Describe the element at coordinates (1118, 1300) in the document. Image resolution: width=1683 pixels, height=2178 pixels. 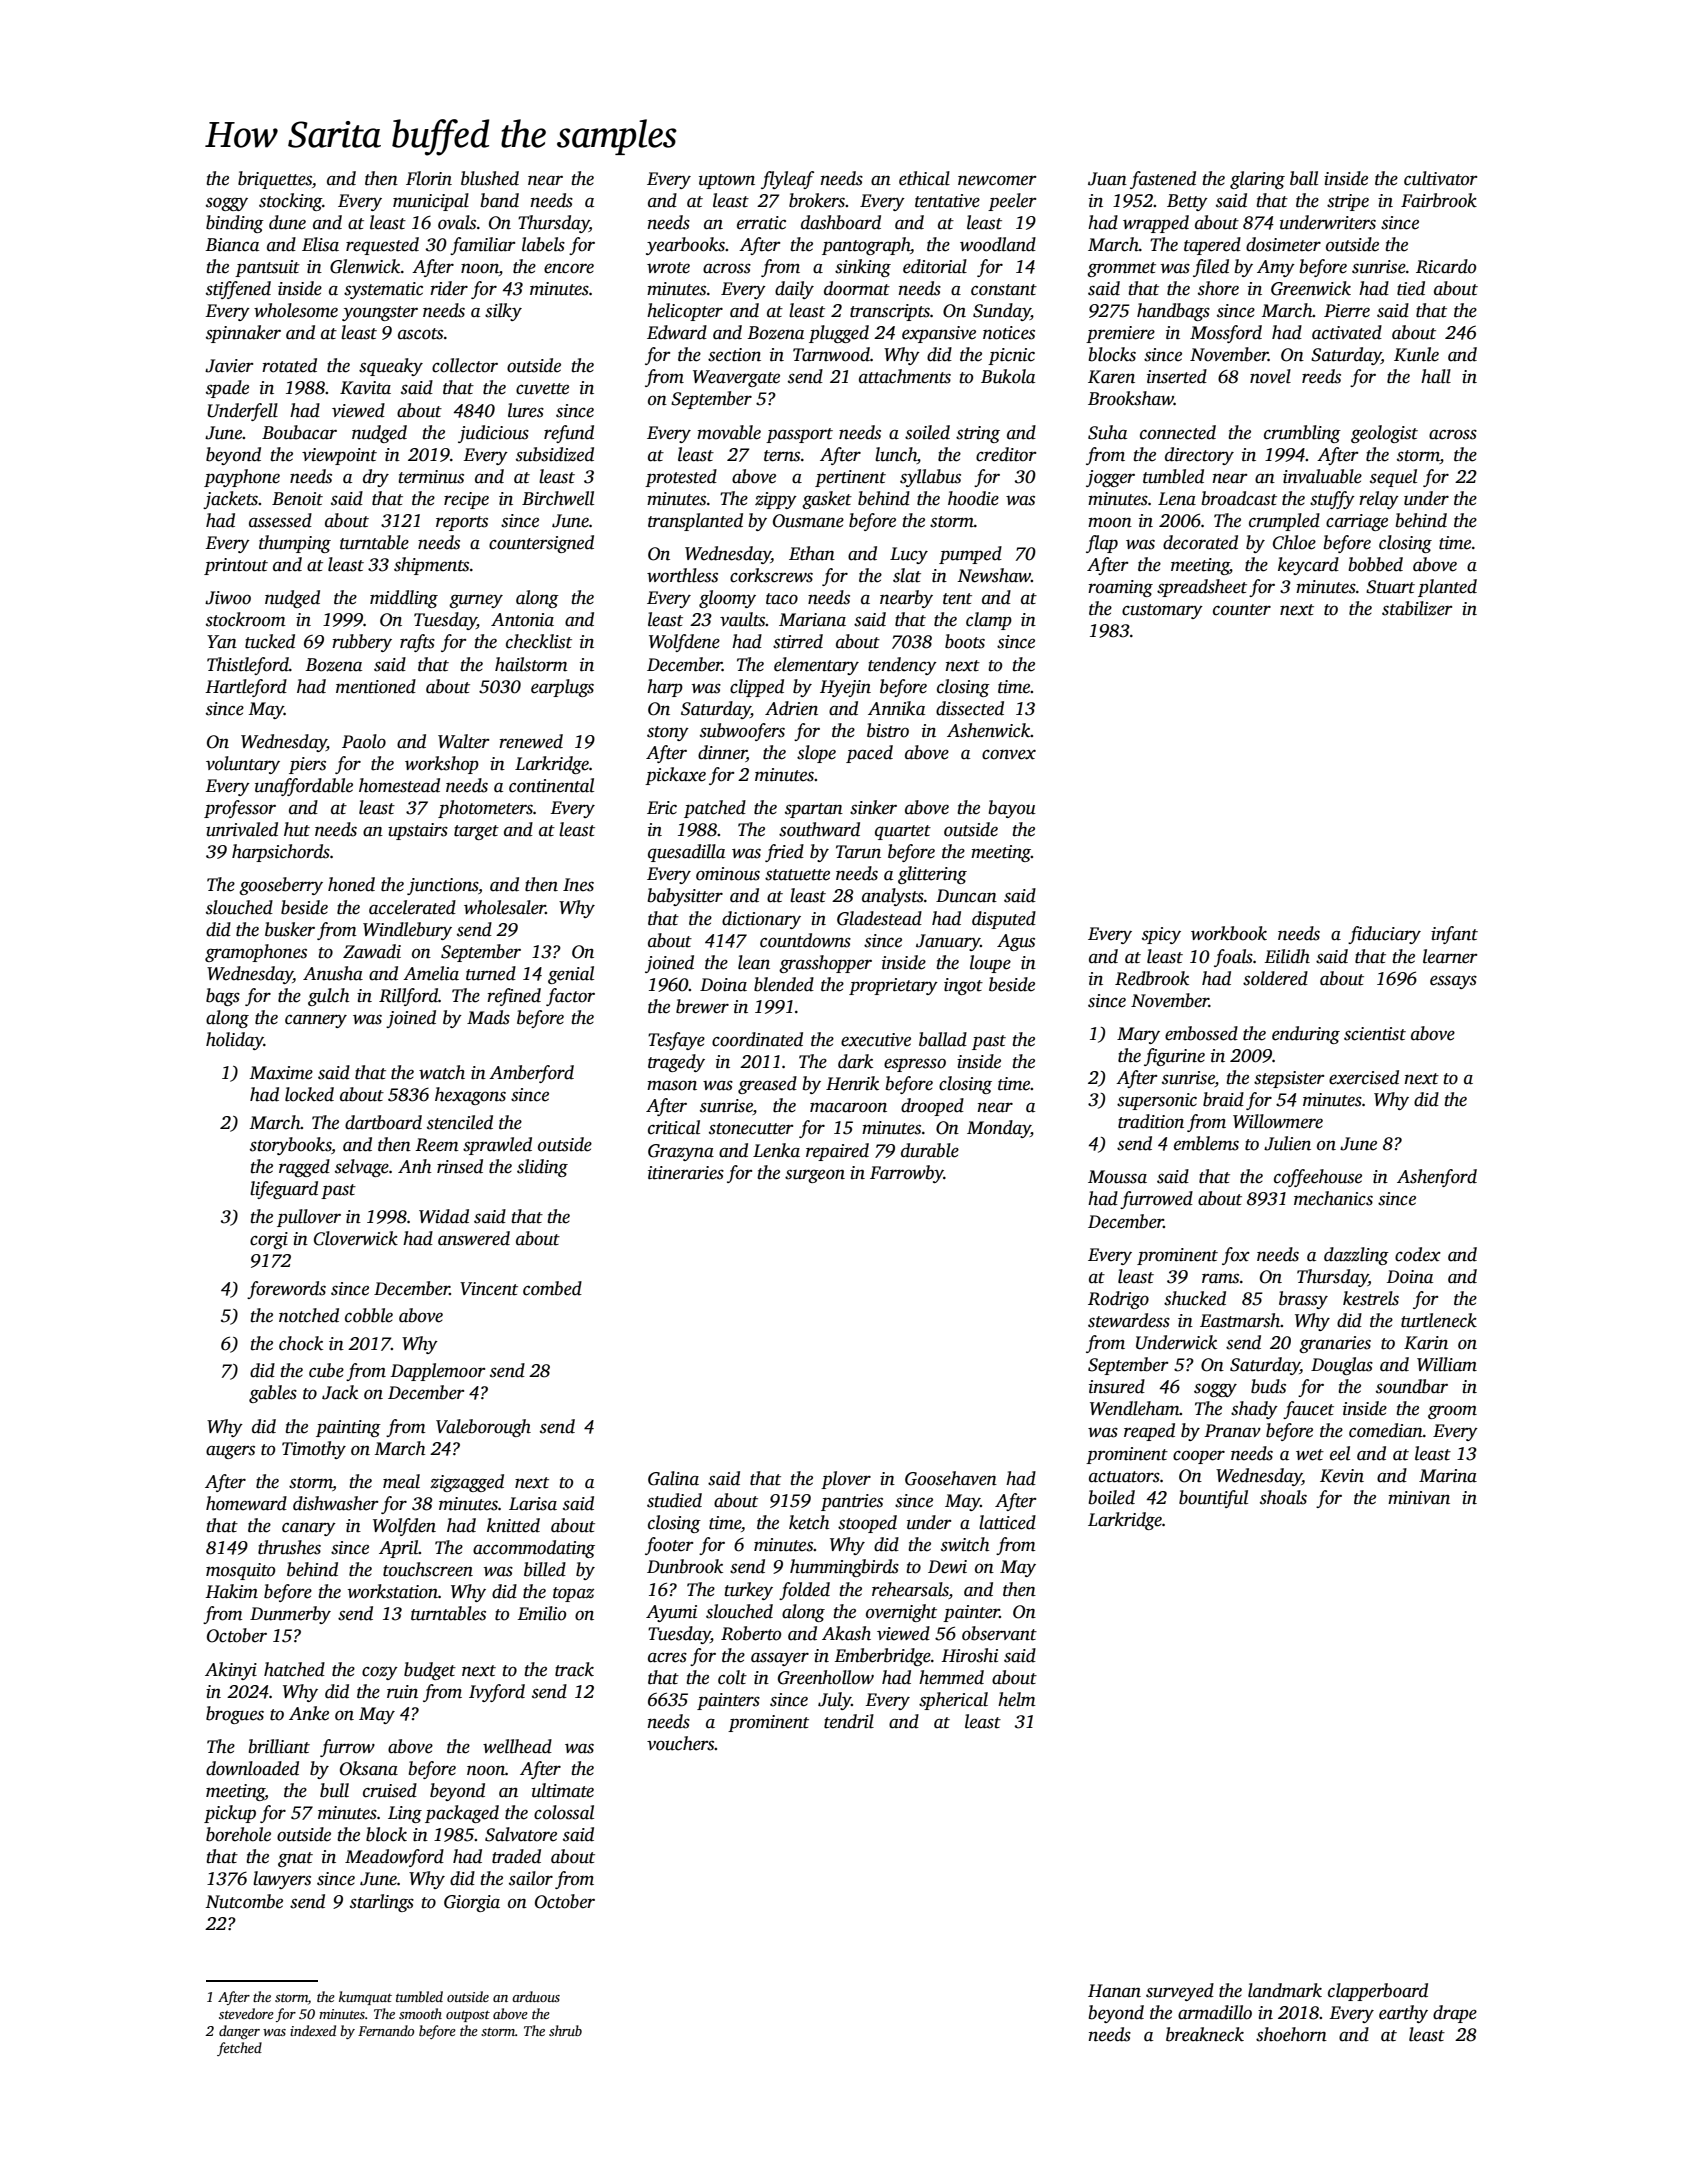
I see `Rodrigo` at that location.
